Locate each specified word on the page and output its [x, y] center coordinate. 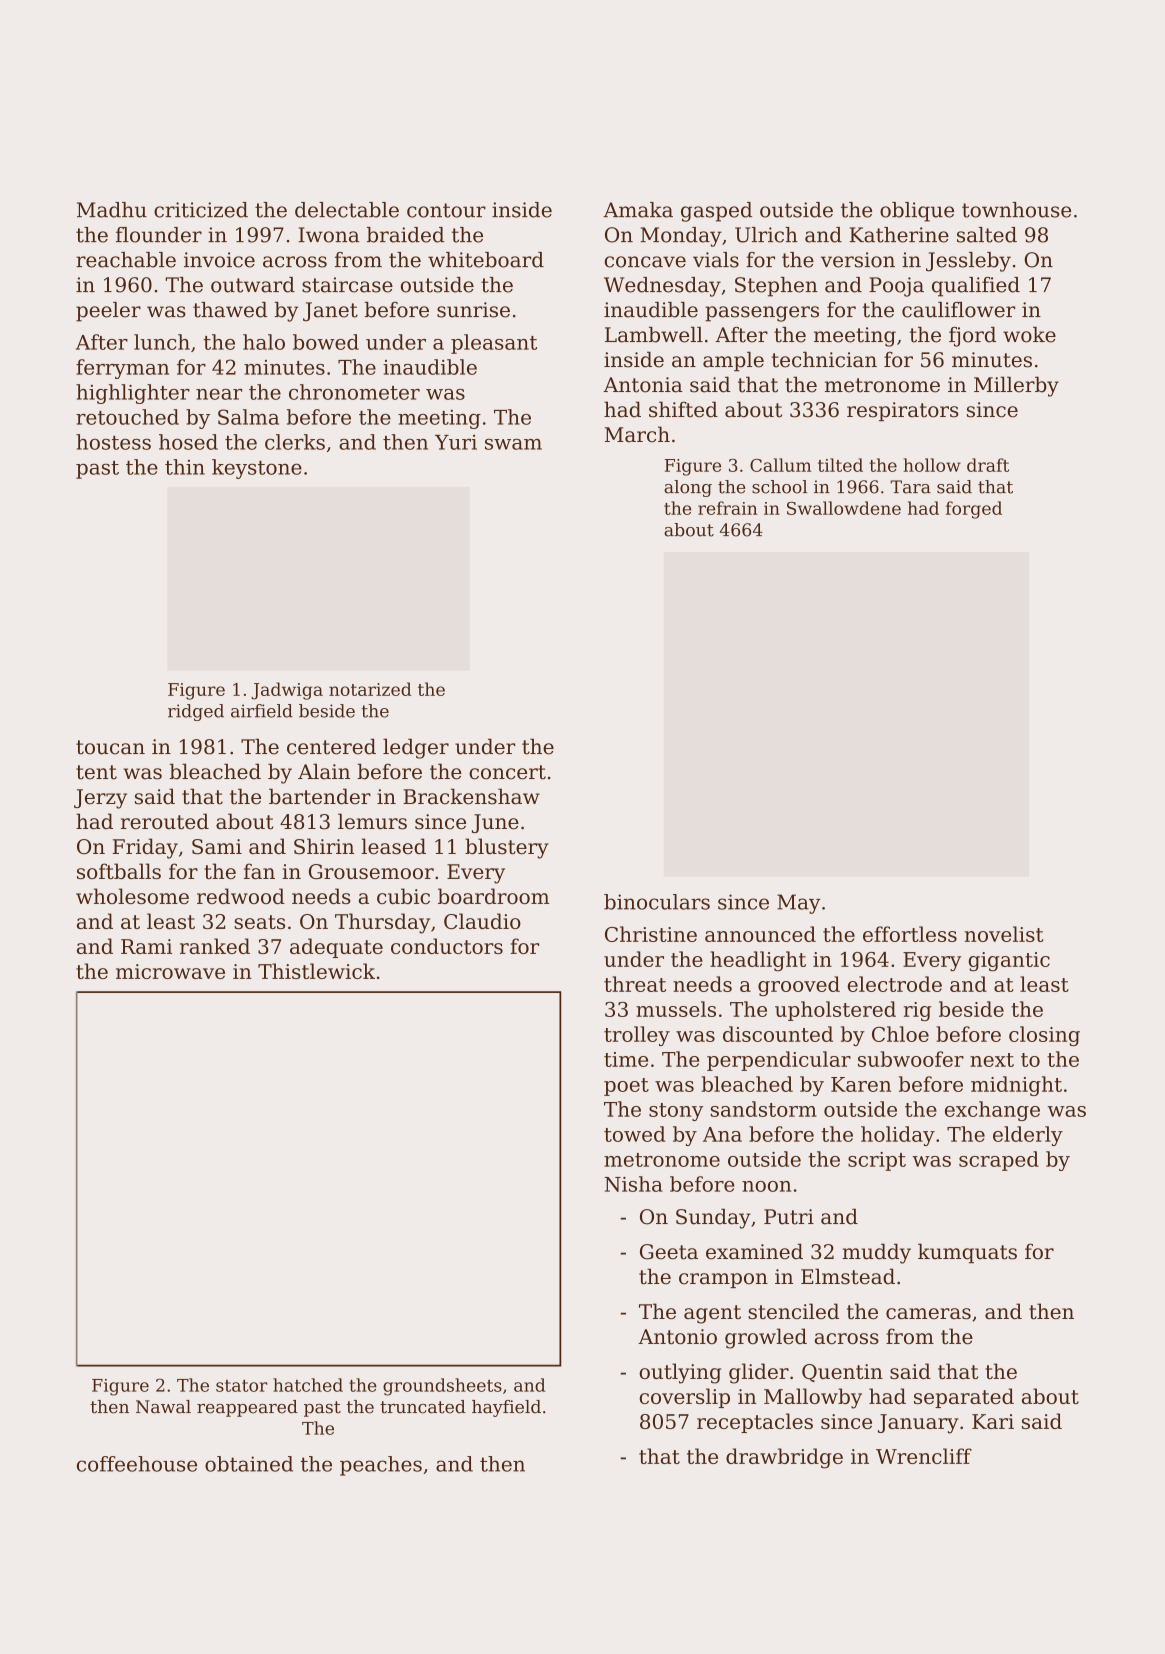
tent [96, 772]
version [858, 260]
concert [507, 772]
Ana [722, 1134]
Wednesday [662, 287]
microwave [170, 971]
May [799, 904]
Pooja [896, 287]
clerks [295, 442]
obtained [249, 1464]
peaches [381, 1466]
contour [446, 210]
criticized [201, 210]
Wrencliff [924, 1456]
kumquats [967, 1253]
